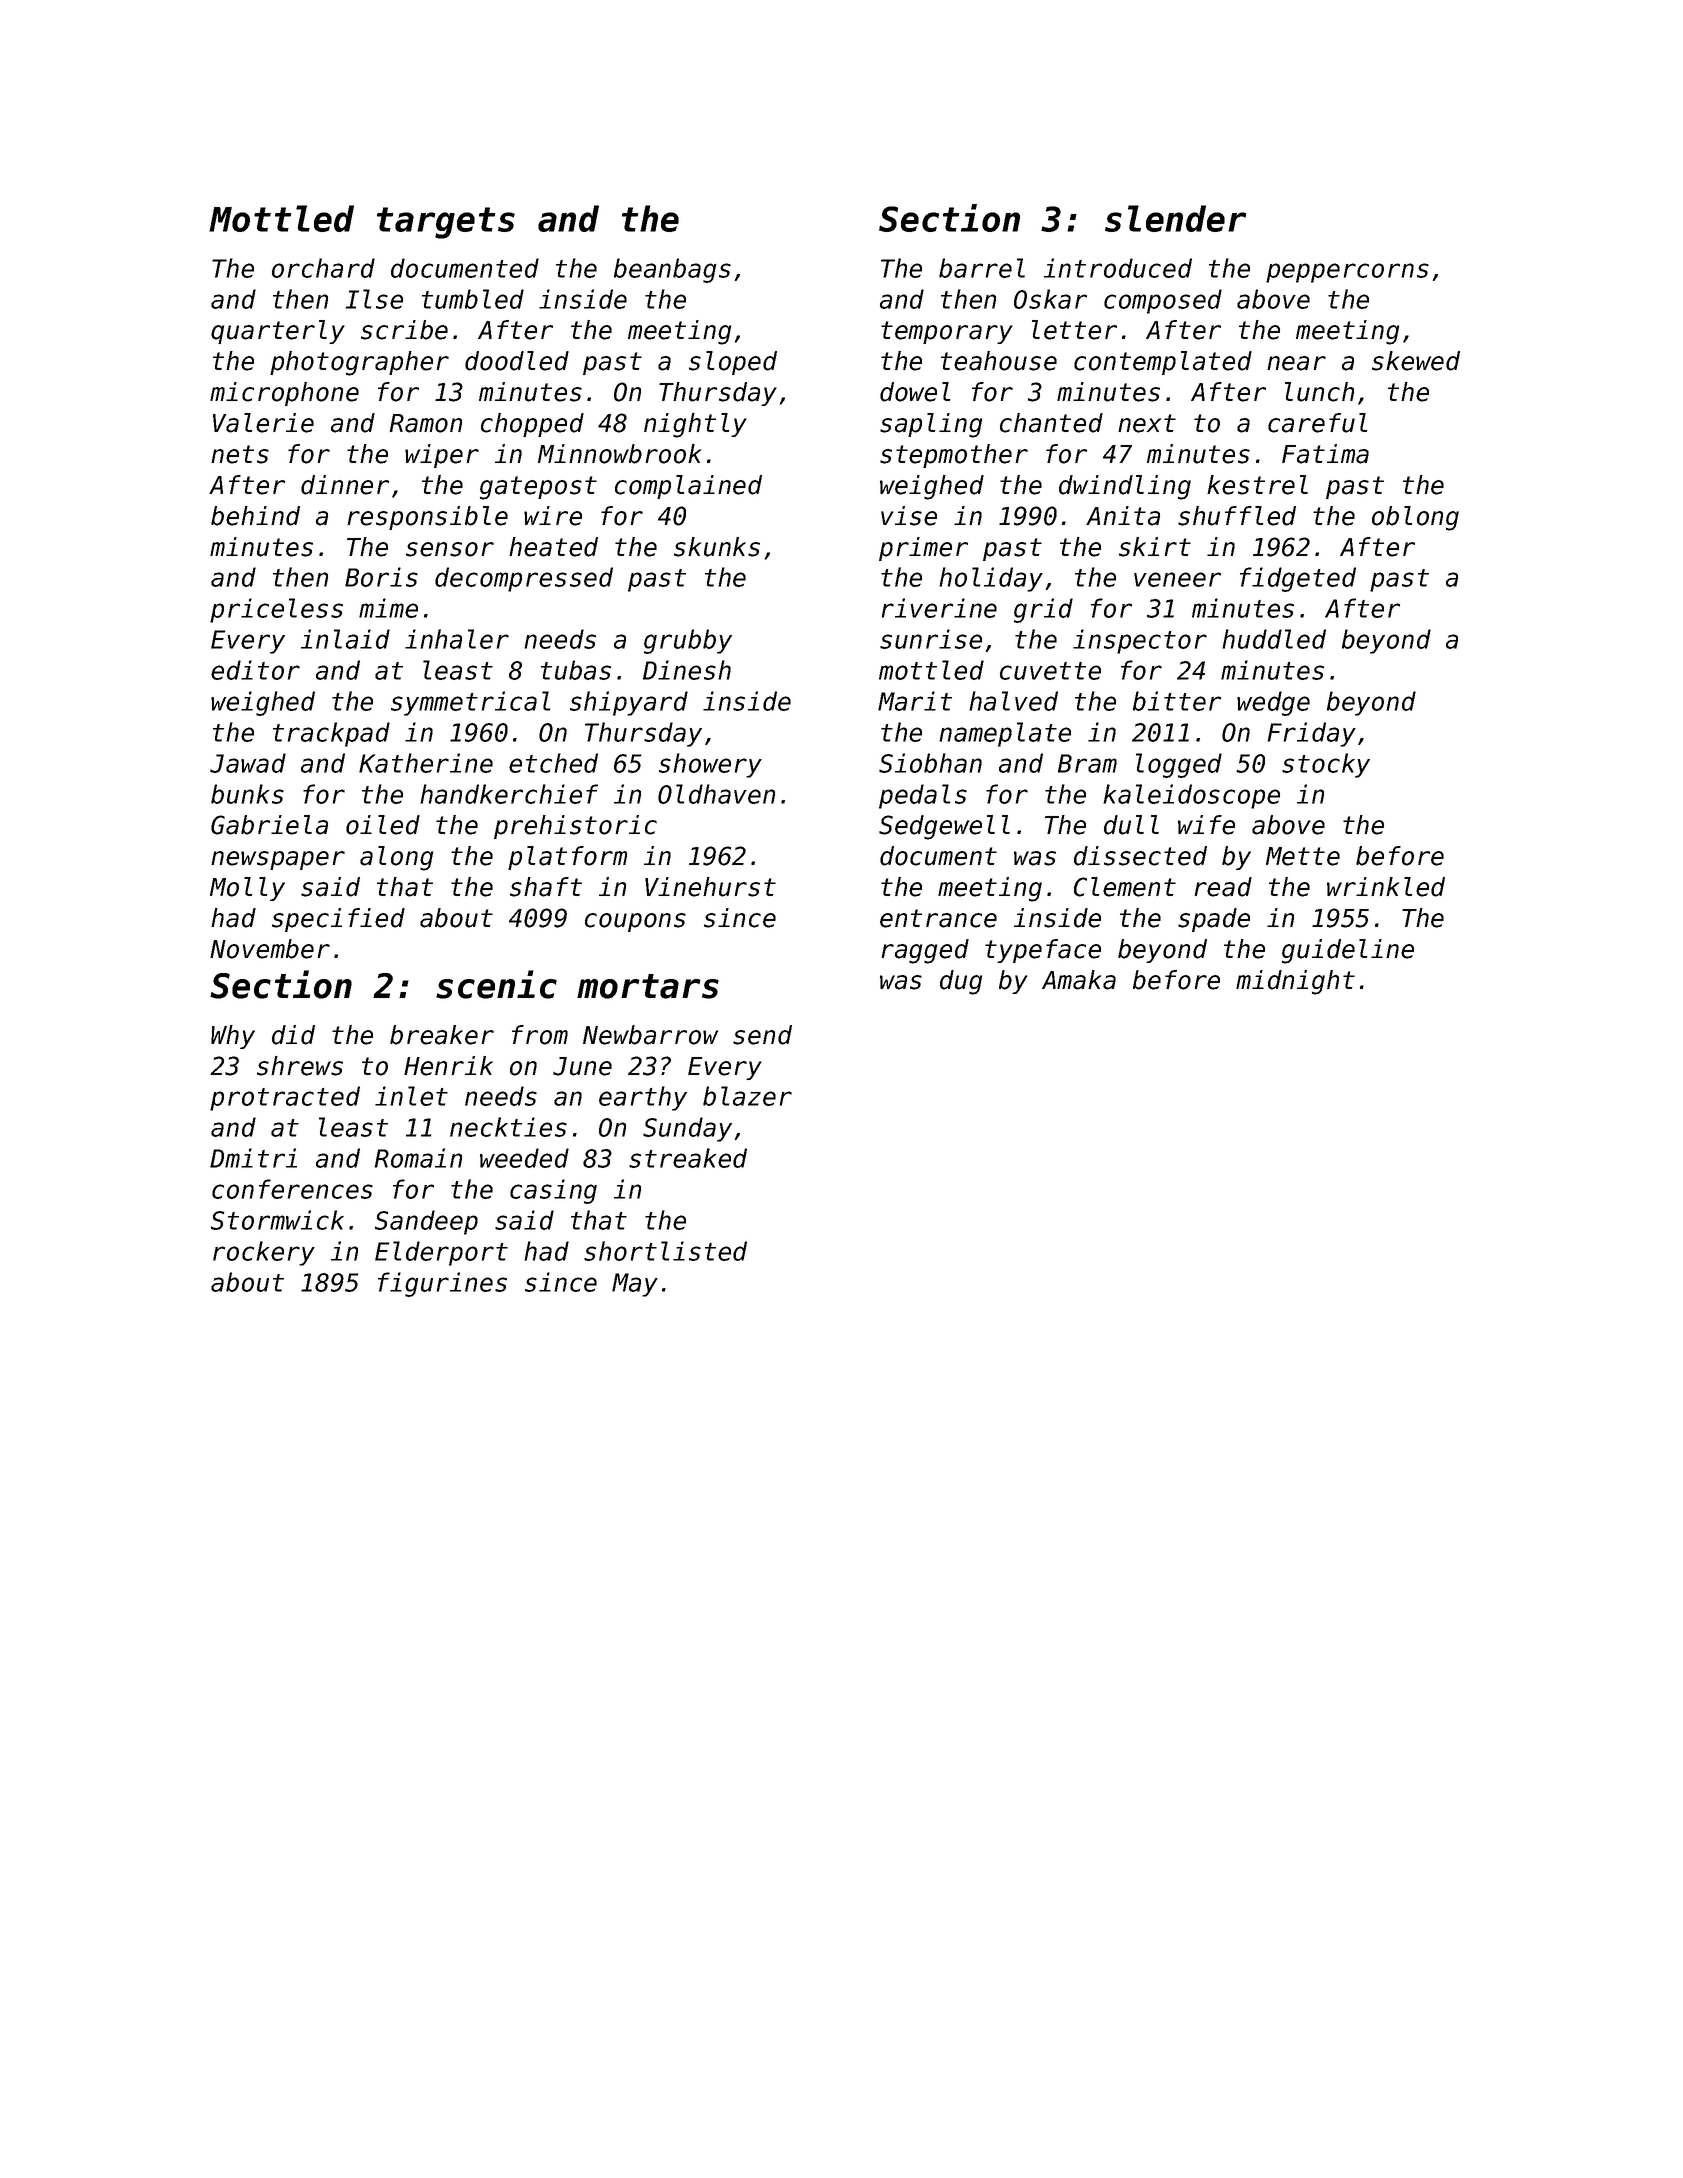  I want to click on targets, so click(446, 223).
